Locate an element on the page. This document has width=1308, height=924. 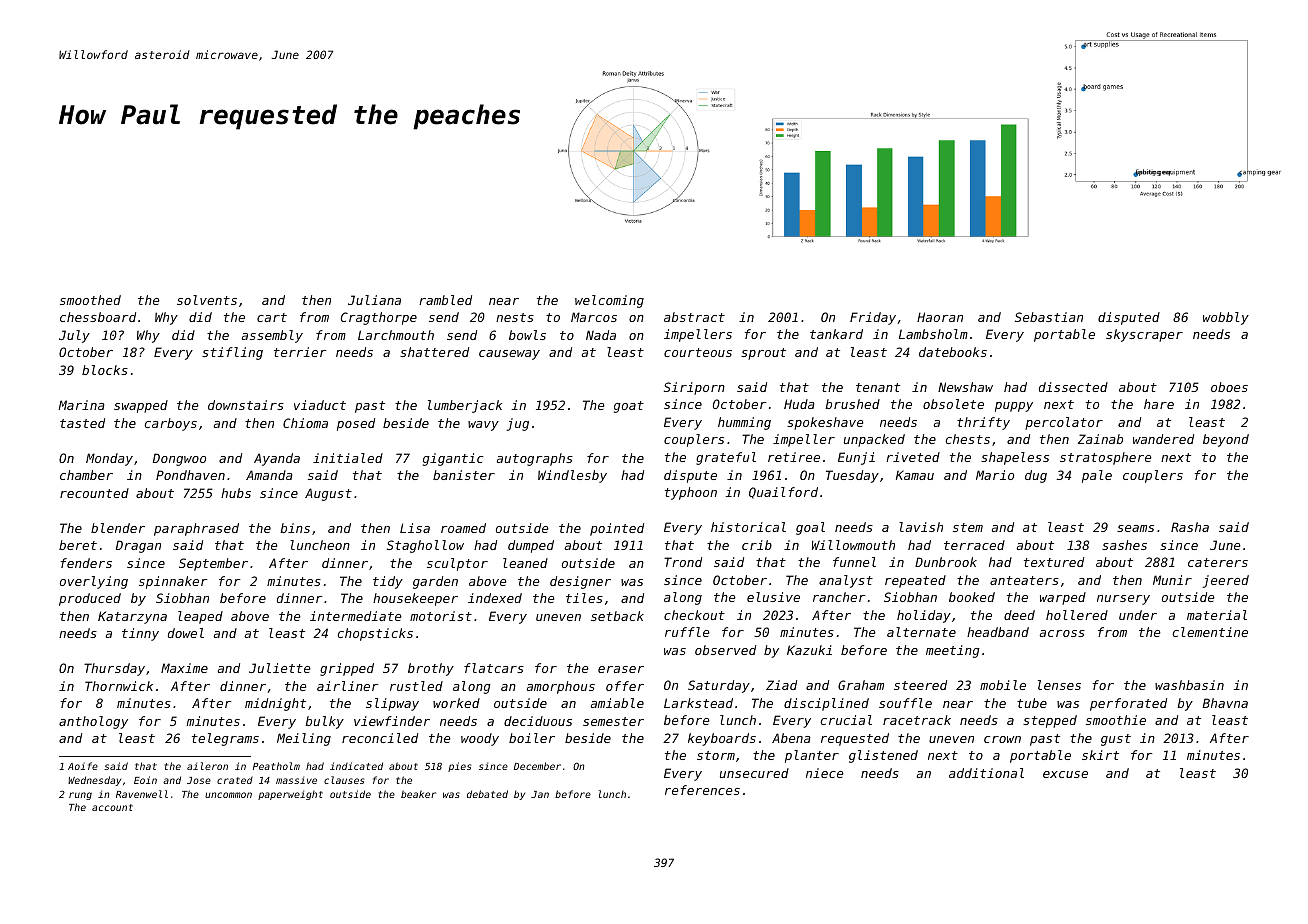
bulky is located at coordinates (324, 722).
